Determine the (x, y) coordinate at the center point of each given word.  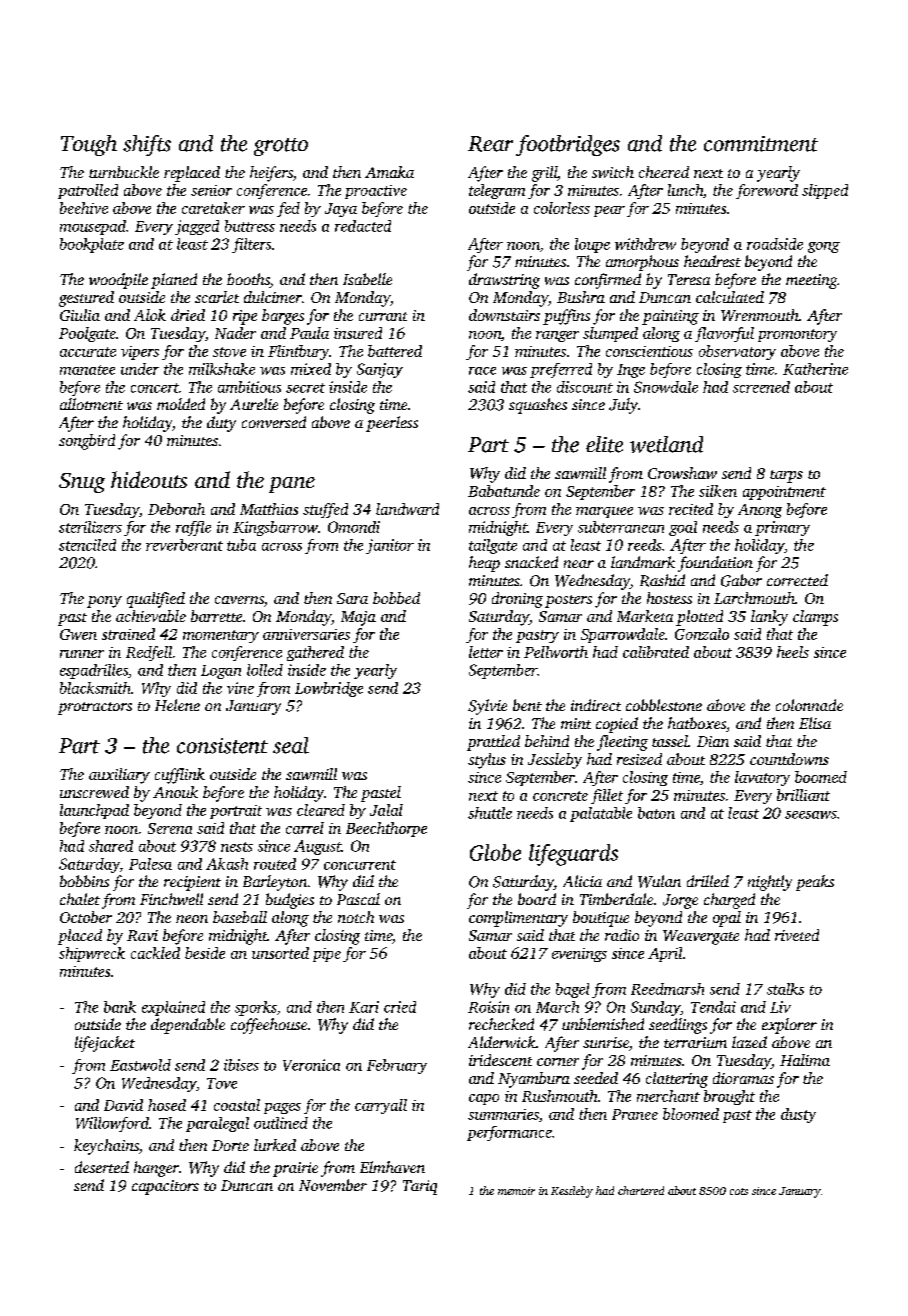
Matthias (269, 509)
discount (585, 387)
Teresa (689, 279)
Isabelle (367, 279)
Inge (631, 371)
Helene (177, 705)
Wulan (659, 881)
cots (739, 1191)
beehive (84, 208)
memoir (516, 1191)
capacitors (165, 1187)
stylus (487, 761)
